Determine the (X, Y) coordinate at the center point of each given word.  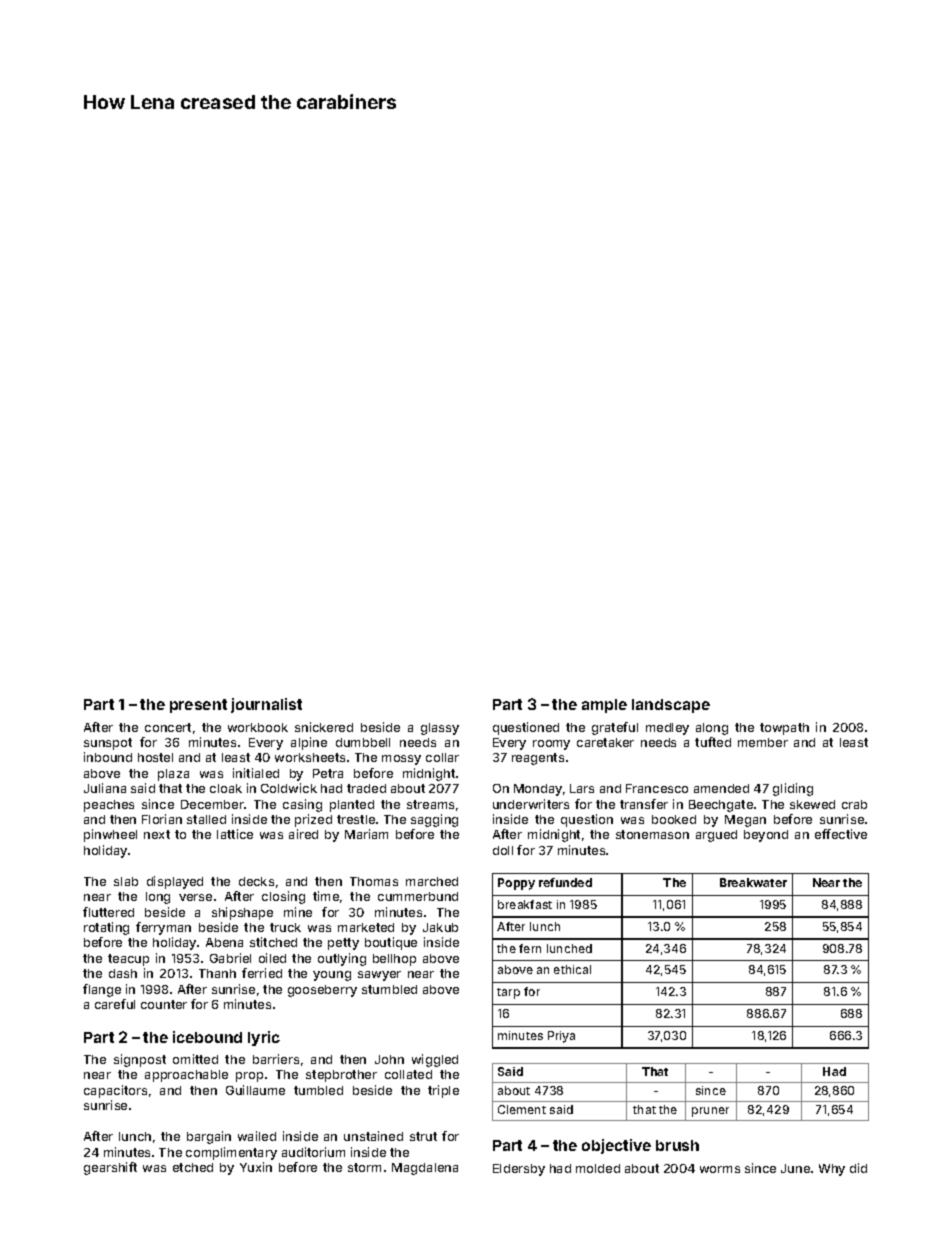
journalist (266, 705)
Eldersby (519, 1170)
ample (604, 706)
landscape (671, 706)
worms (720, 1169)
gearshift (110, 1168)
